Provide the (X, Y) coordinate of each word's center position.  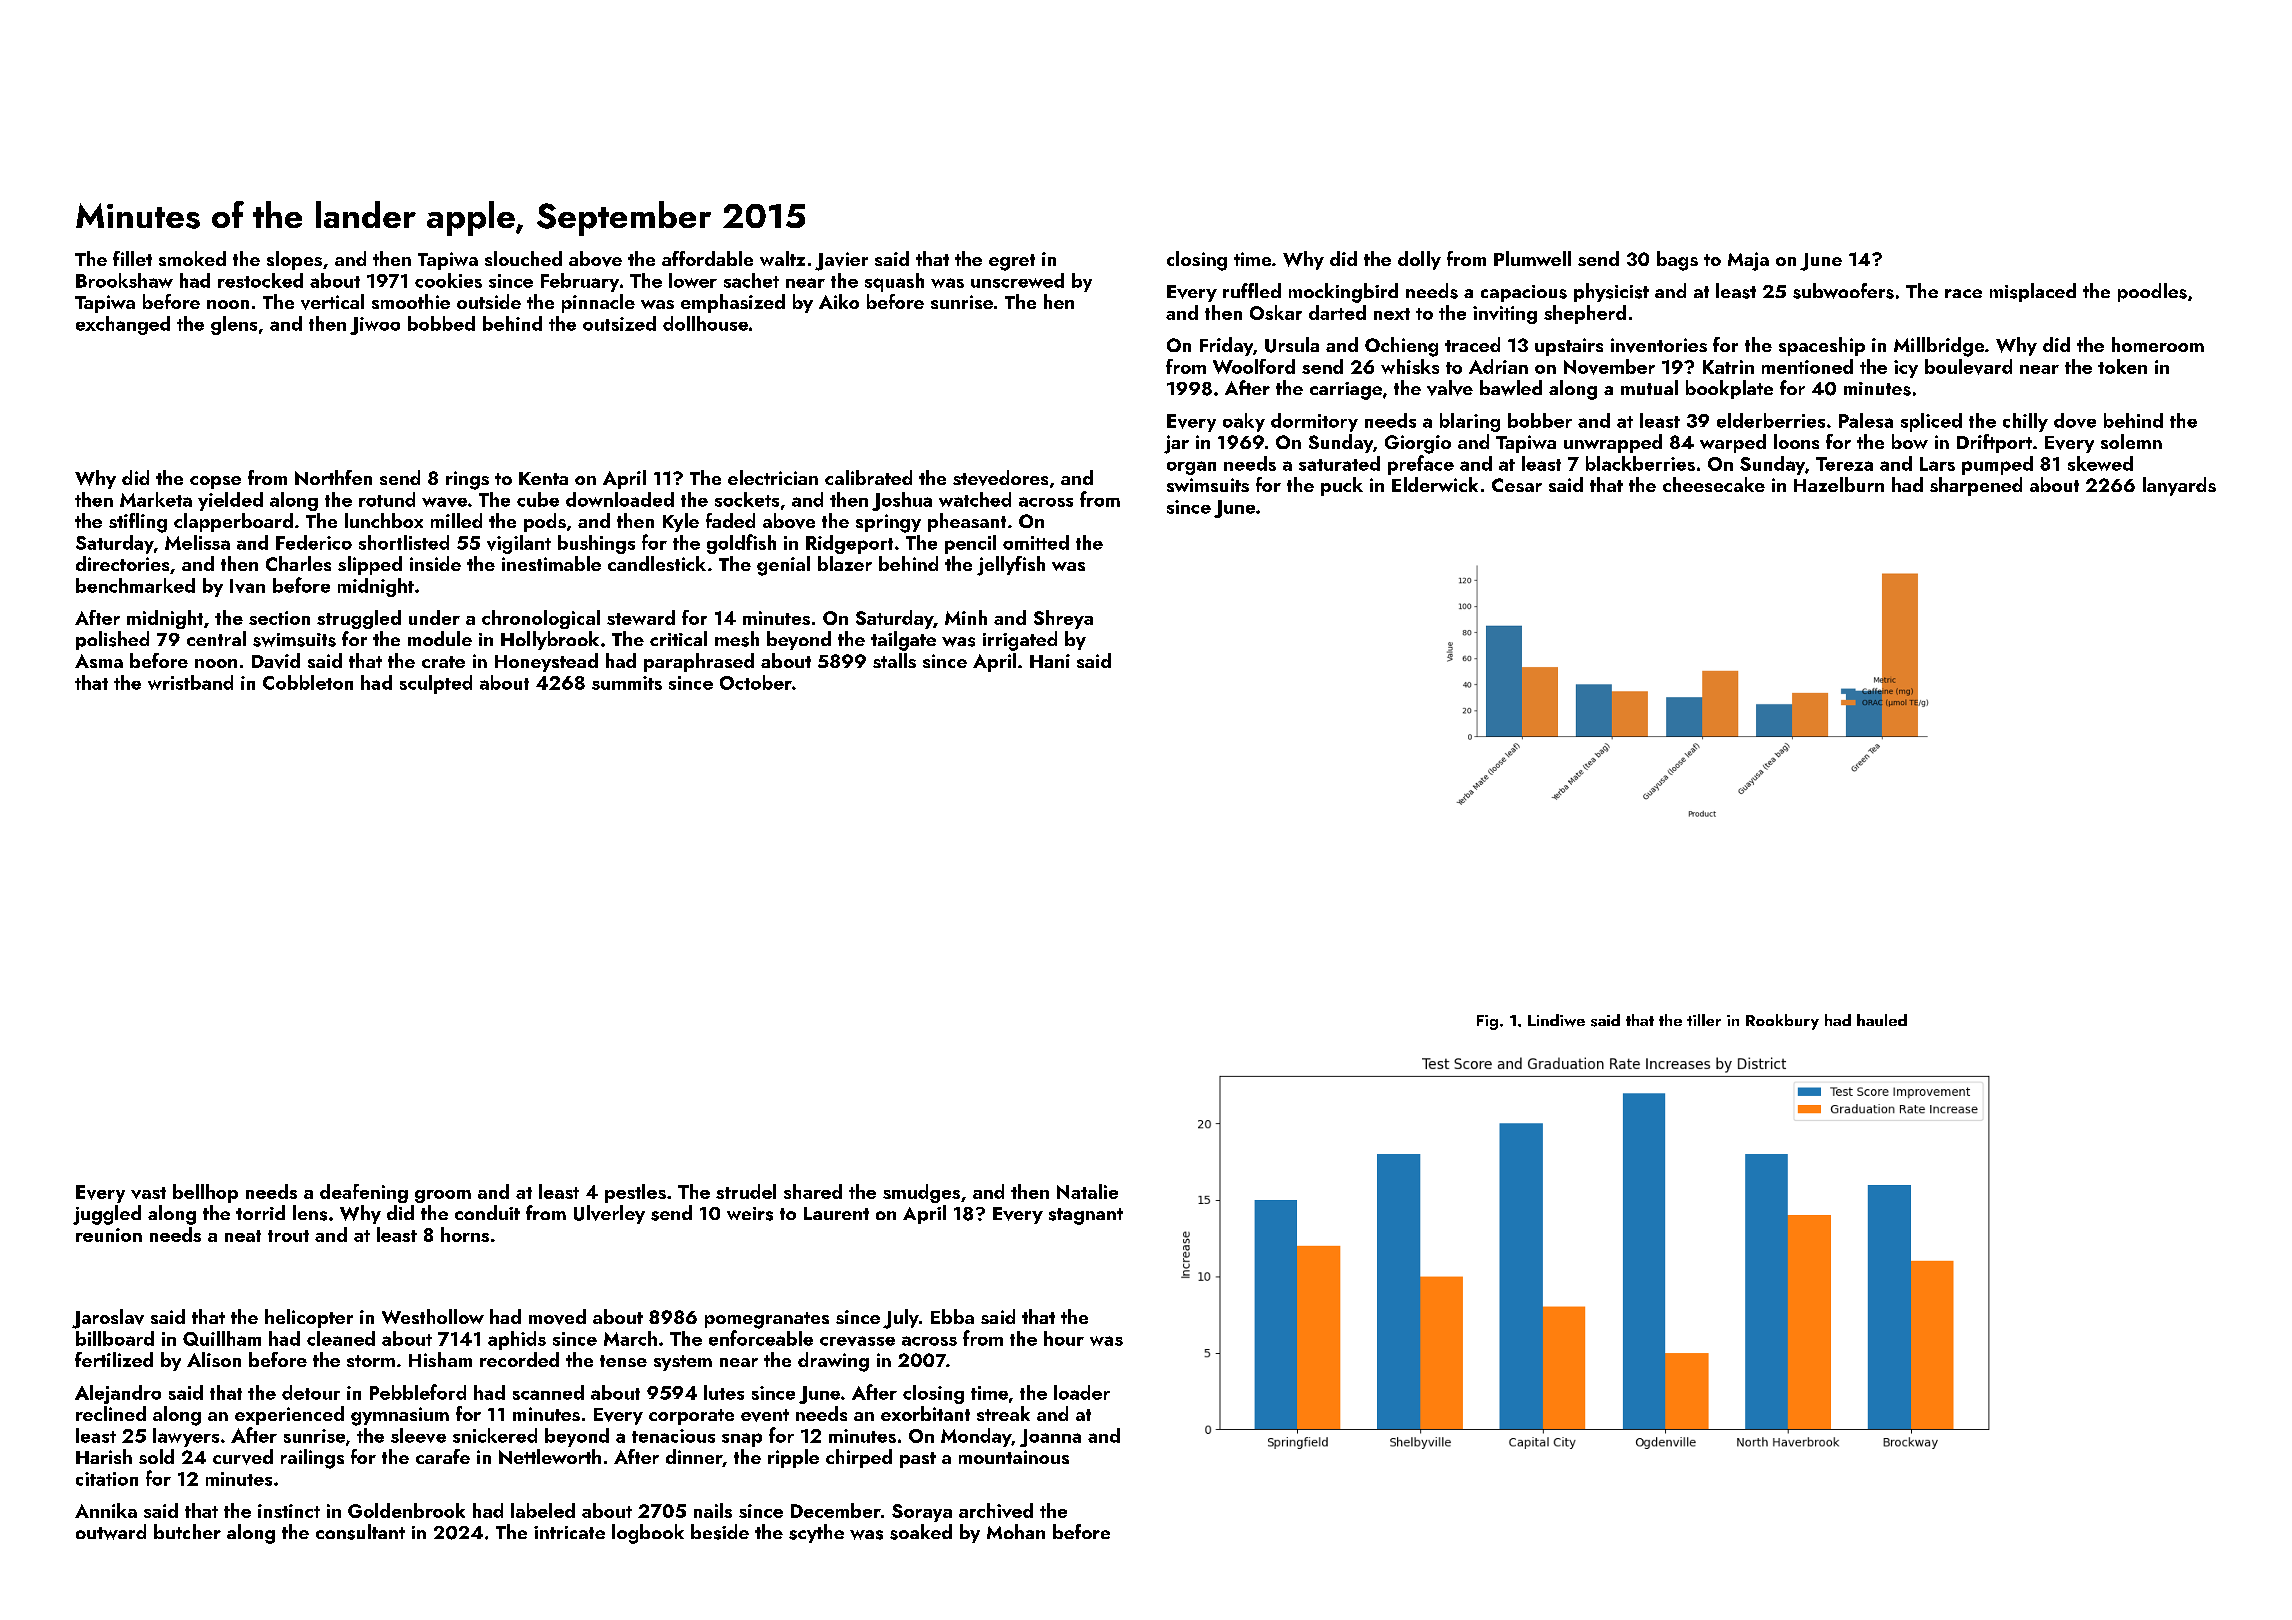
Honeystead (546, 662)
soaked (921, 1532)
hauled (1882, 1020)
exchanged (123, 325)
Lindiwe (1556, 1020)
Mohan (1016, 1531)
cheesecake (1714, 484)
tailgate (903, 641)
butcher (187, 1531)
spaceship (1822, 346)
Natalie (1087, 1191)
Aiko (839, 301)
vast (148, 1193)
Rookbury (1782, 1022)
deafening (364, 1193)
